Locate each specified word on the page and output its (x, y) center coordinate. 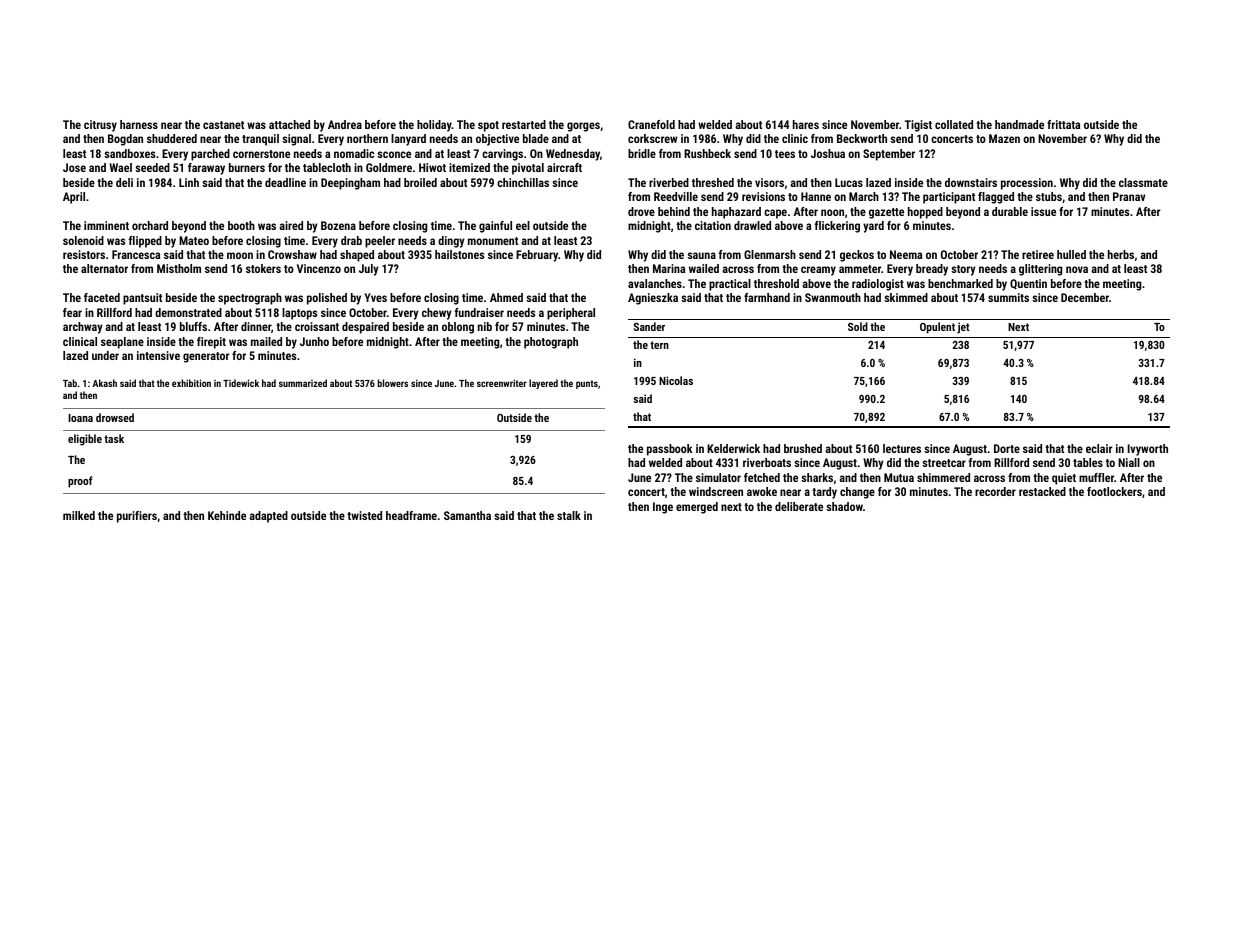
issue (1043, 211)
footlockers (1114, 491)
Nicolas (676, 380)
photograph (551, 343)
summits (1008, 297)
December (1085, 297)
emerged (697, 508)
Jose (74, 167)
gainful (495, 227)
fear (72, 312)
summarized (303, 383)
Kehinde (227, 515)
